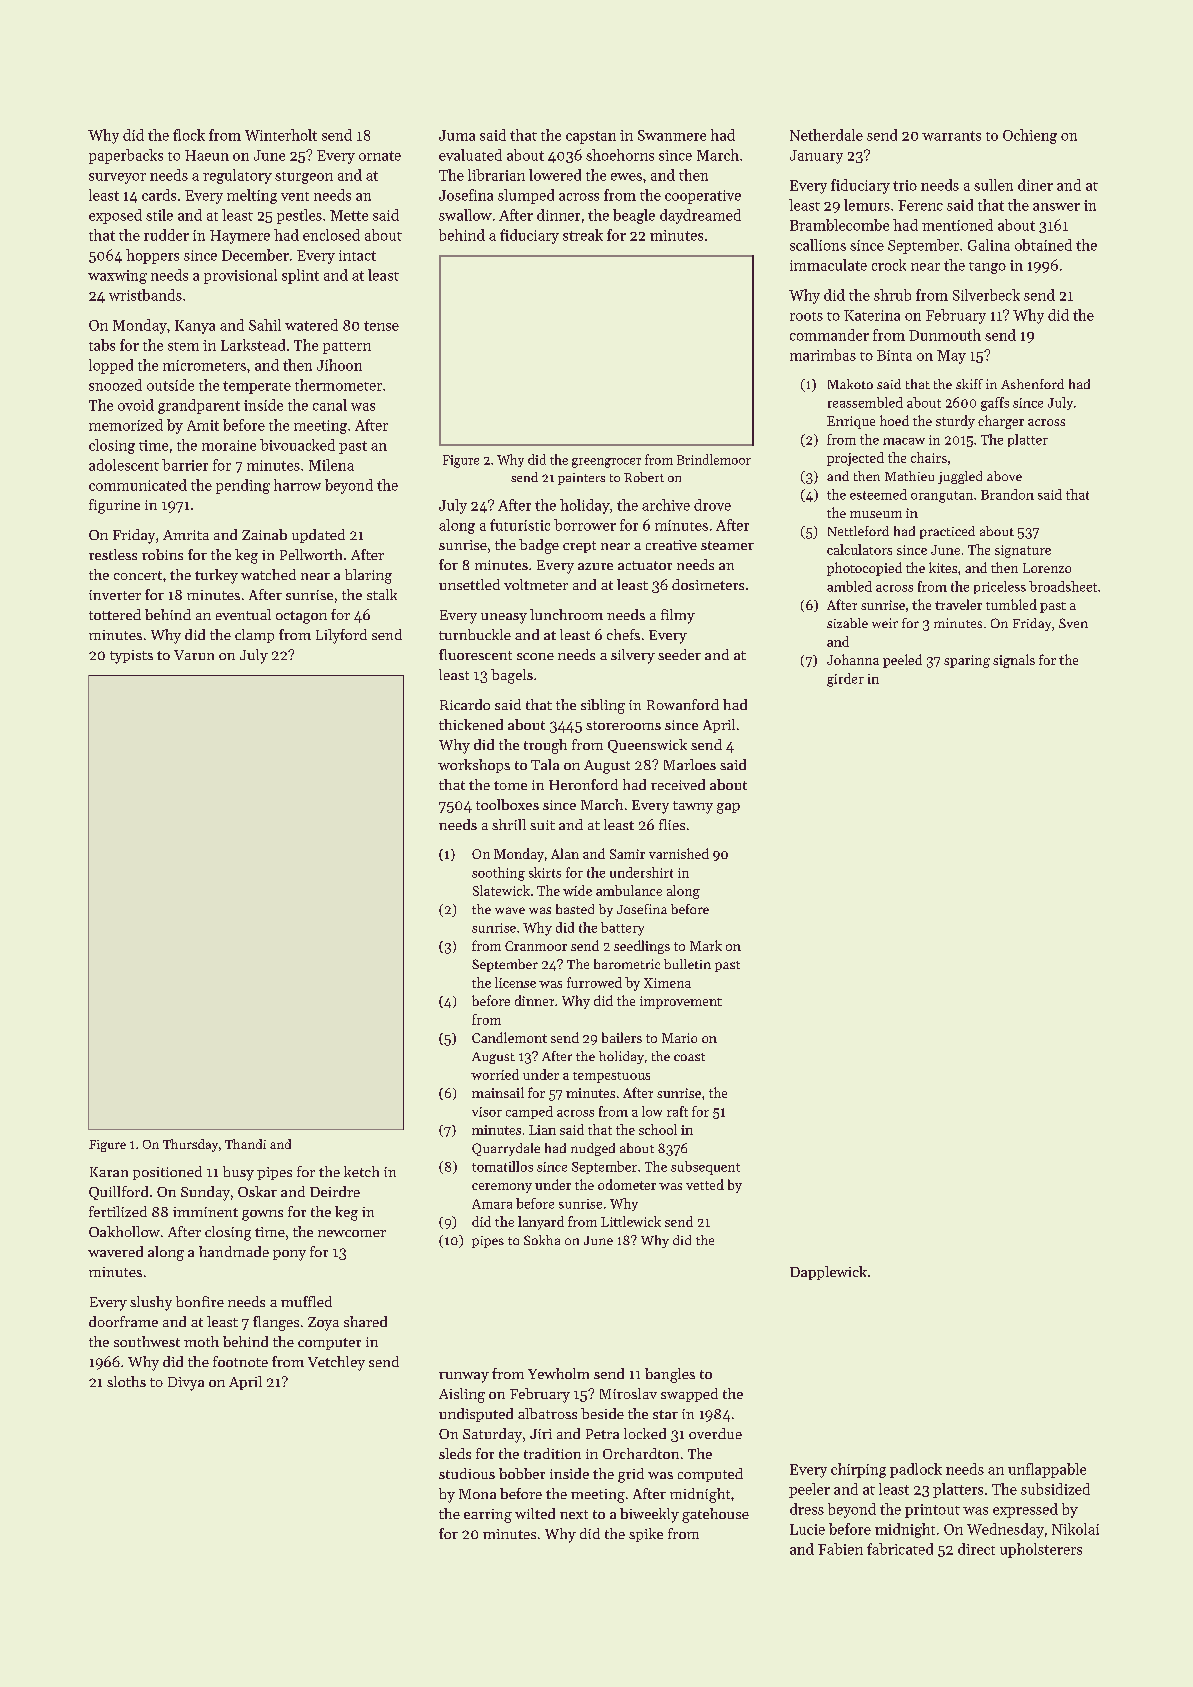 The height and width of the screenshot is (1687, 1193). I want to click on Varun, so click(194, 655).
